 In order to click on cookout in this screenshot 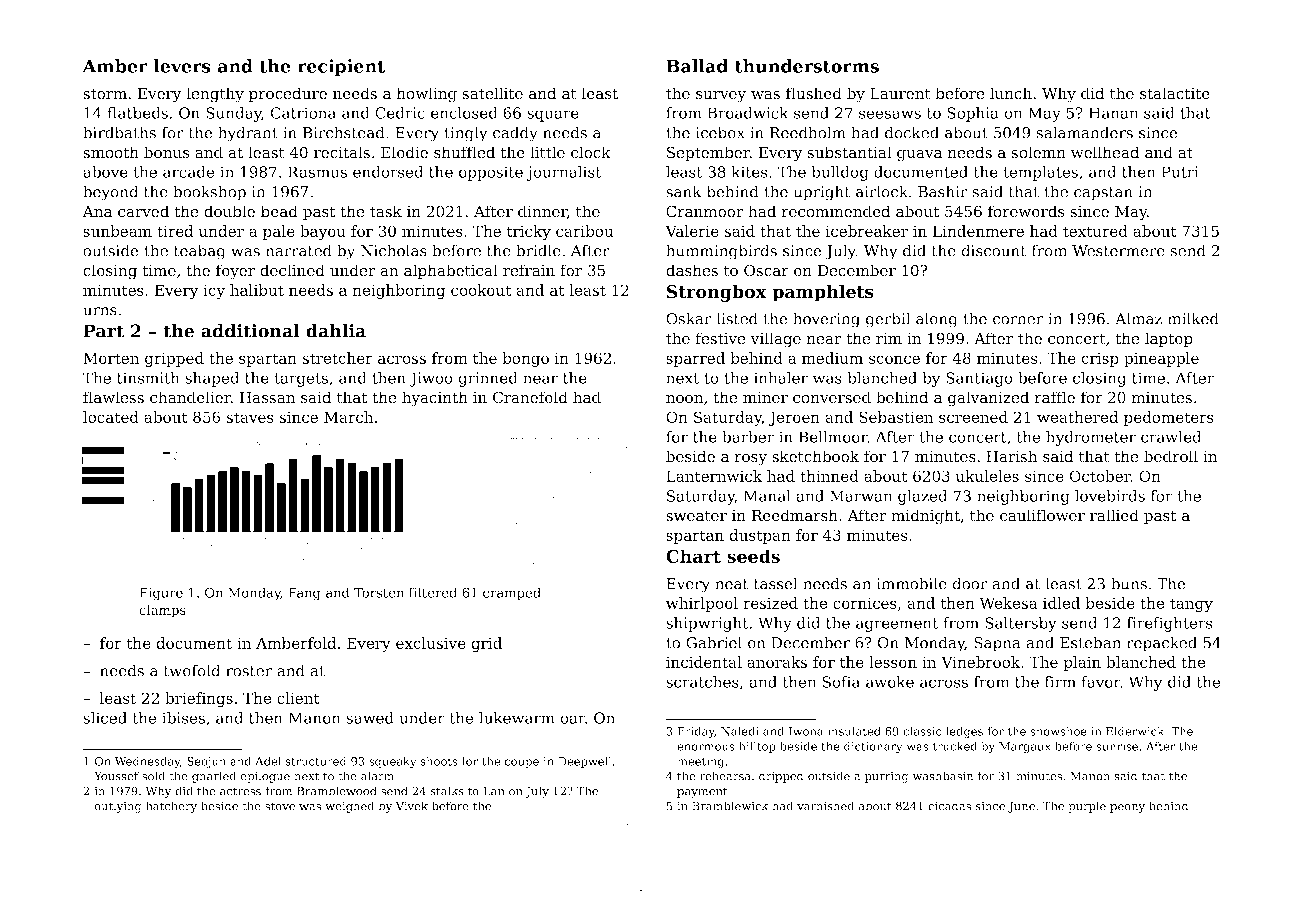, I will do `click(481, 290)`.
